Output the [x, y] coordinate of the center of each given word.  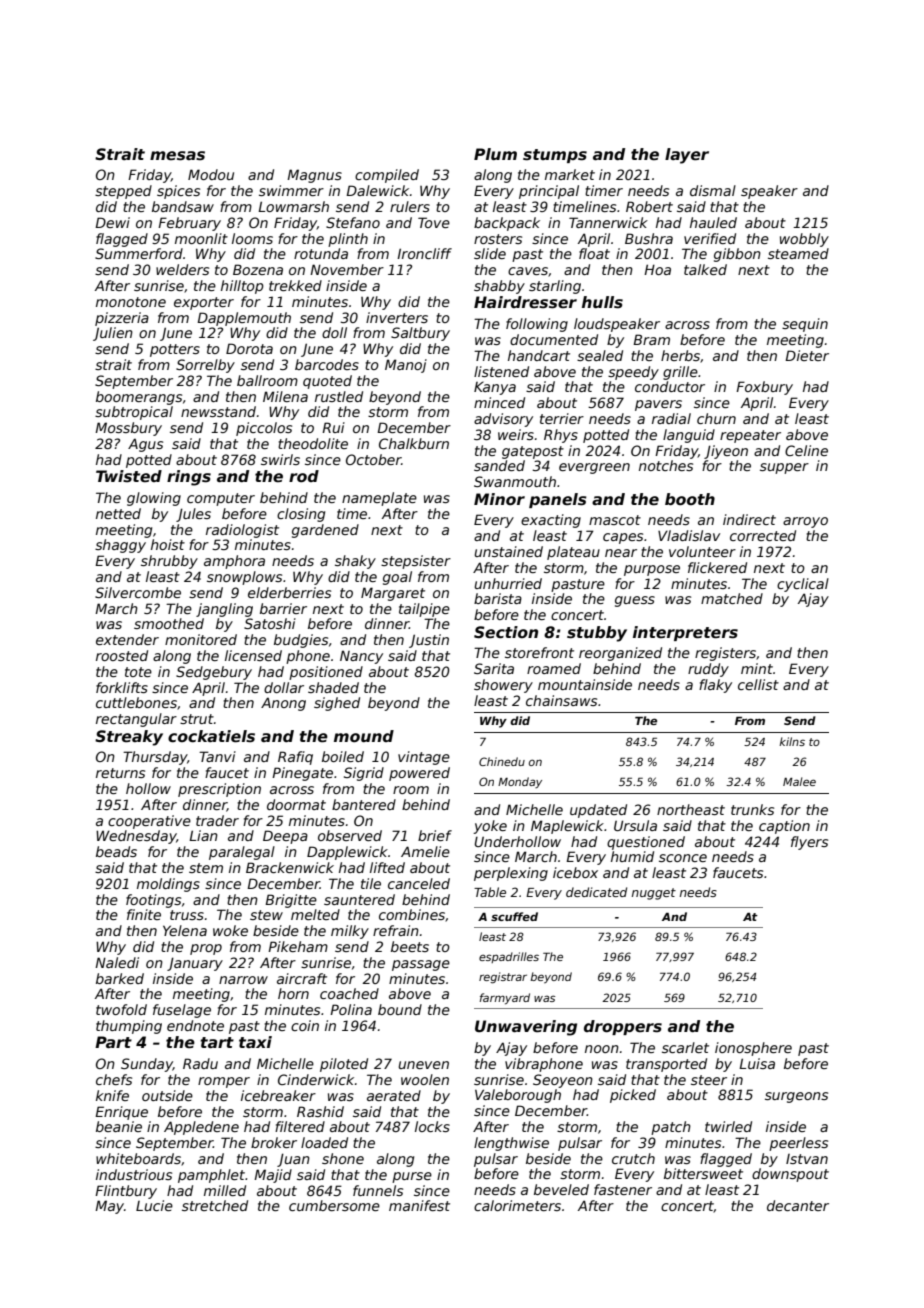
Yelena [185, 930]
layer [687, 156]
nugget [654, 894]
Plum [495, 154]
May [109, 1207]
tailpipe [424, 610]
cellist [758, 684]
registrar [503, 978]
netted [118, 513]
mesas [177, 156]
